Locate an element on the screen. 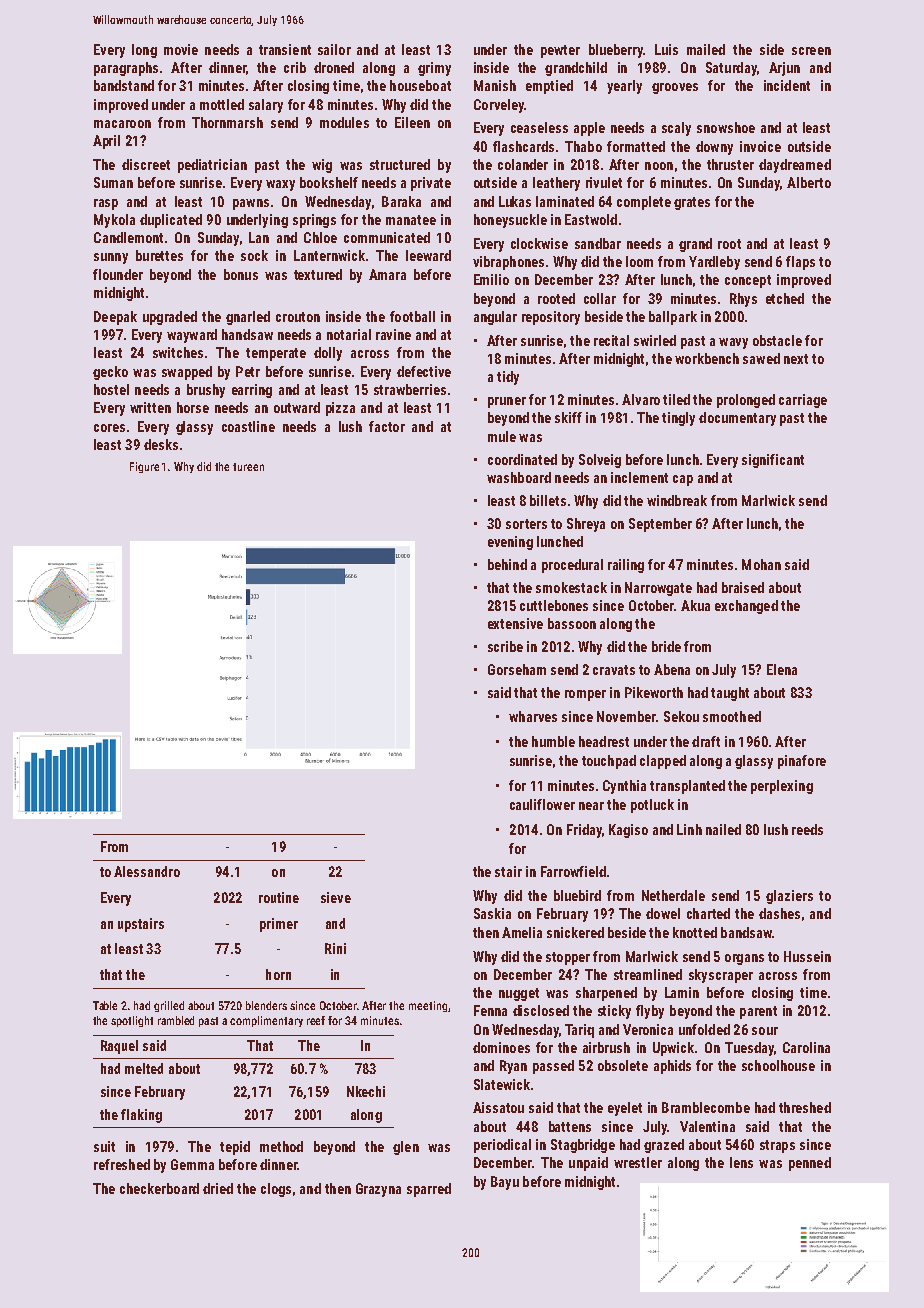 The image size is (924, 1308). Alessandro is located at coordinates (147, 871).
